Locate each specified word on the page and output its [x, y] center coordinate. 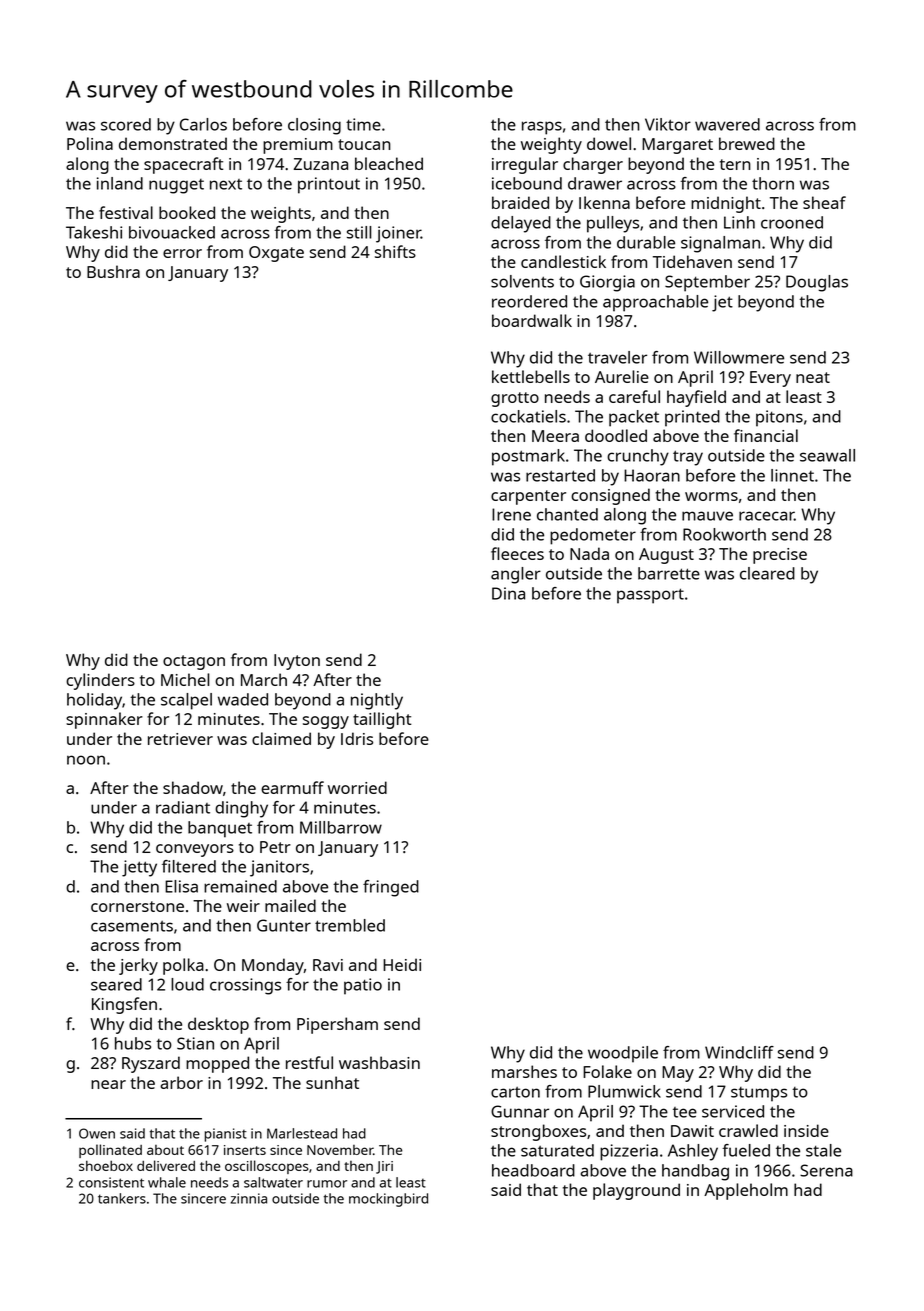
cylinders [100, 681]
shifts [395, 251]
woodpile [623, 1054]
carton [515, 1092]
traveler [617, 357]
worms [711, 496]
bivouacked [172, 232]
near [108, 1084]
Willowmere [739, 357]
